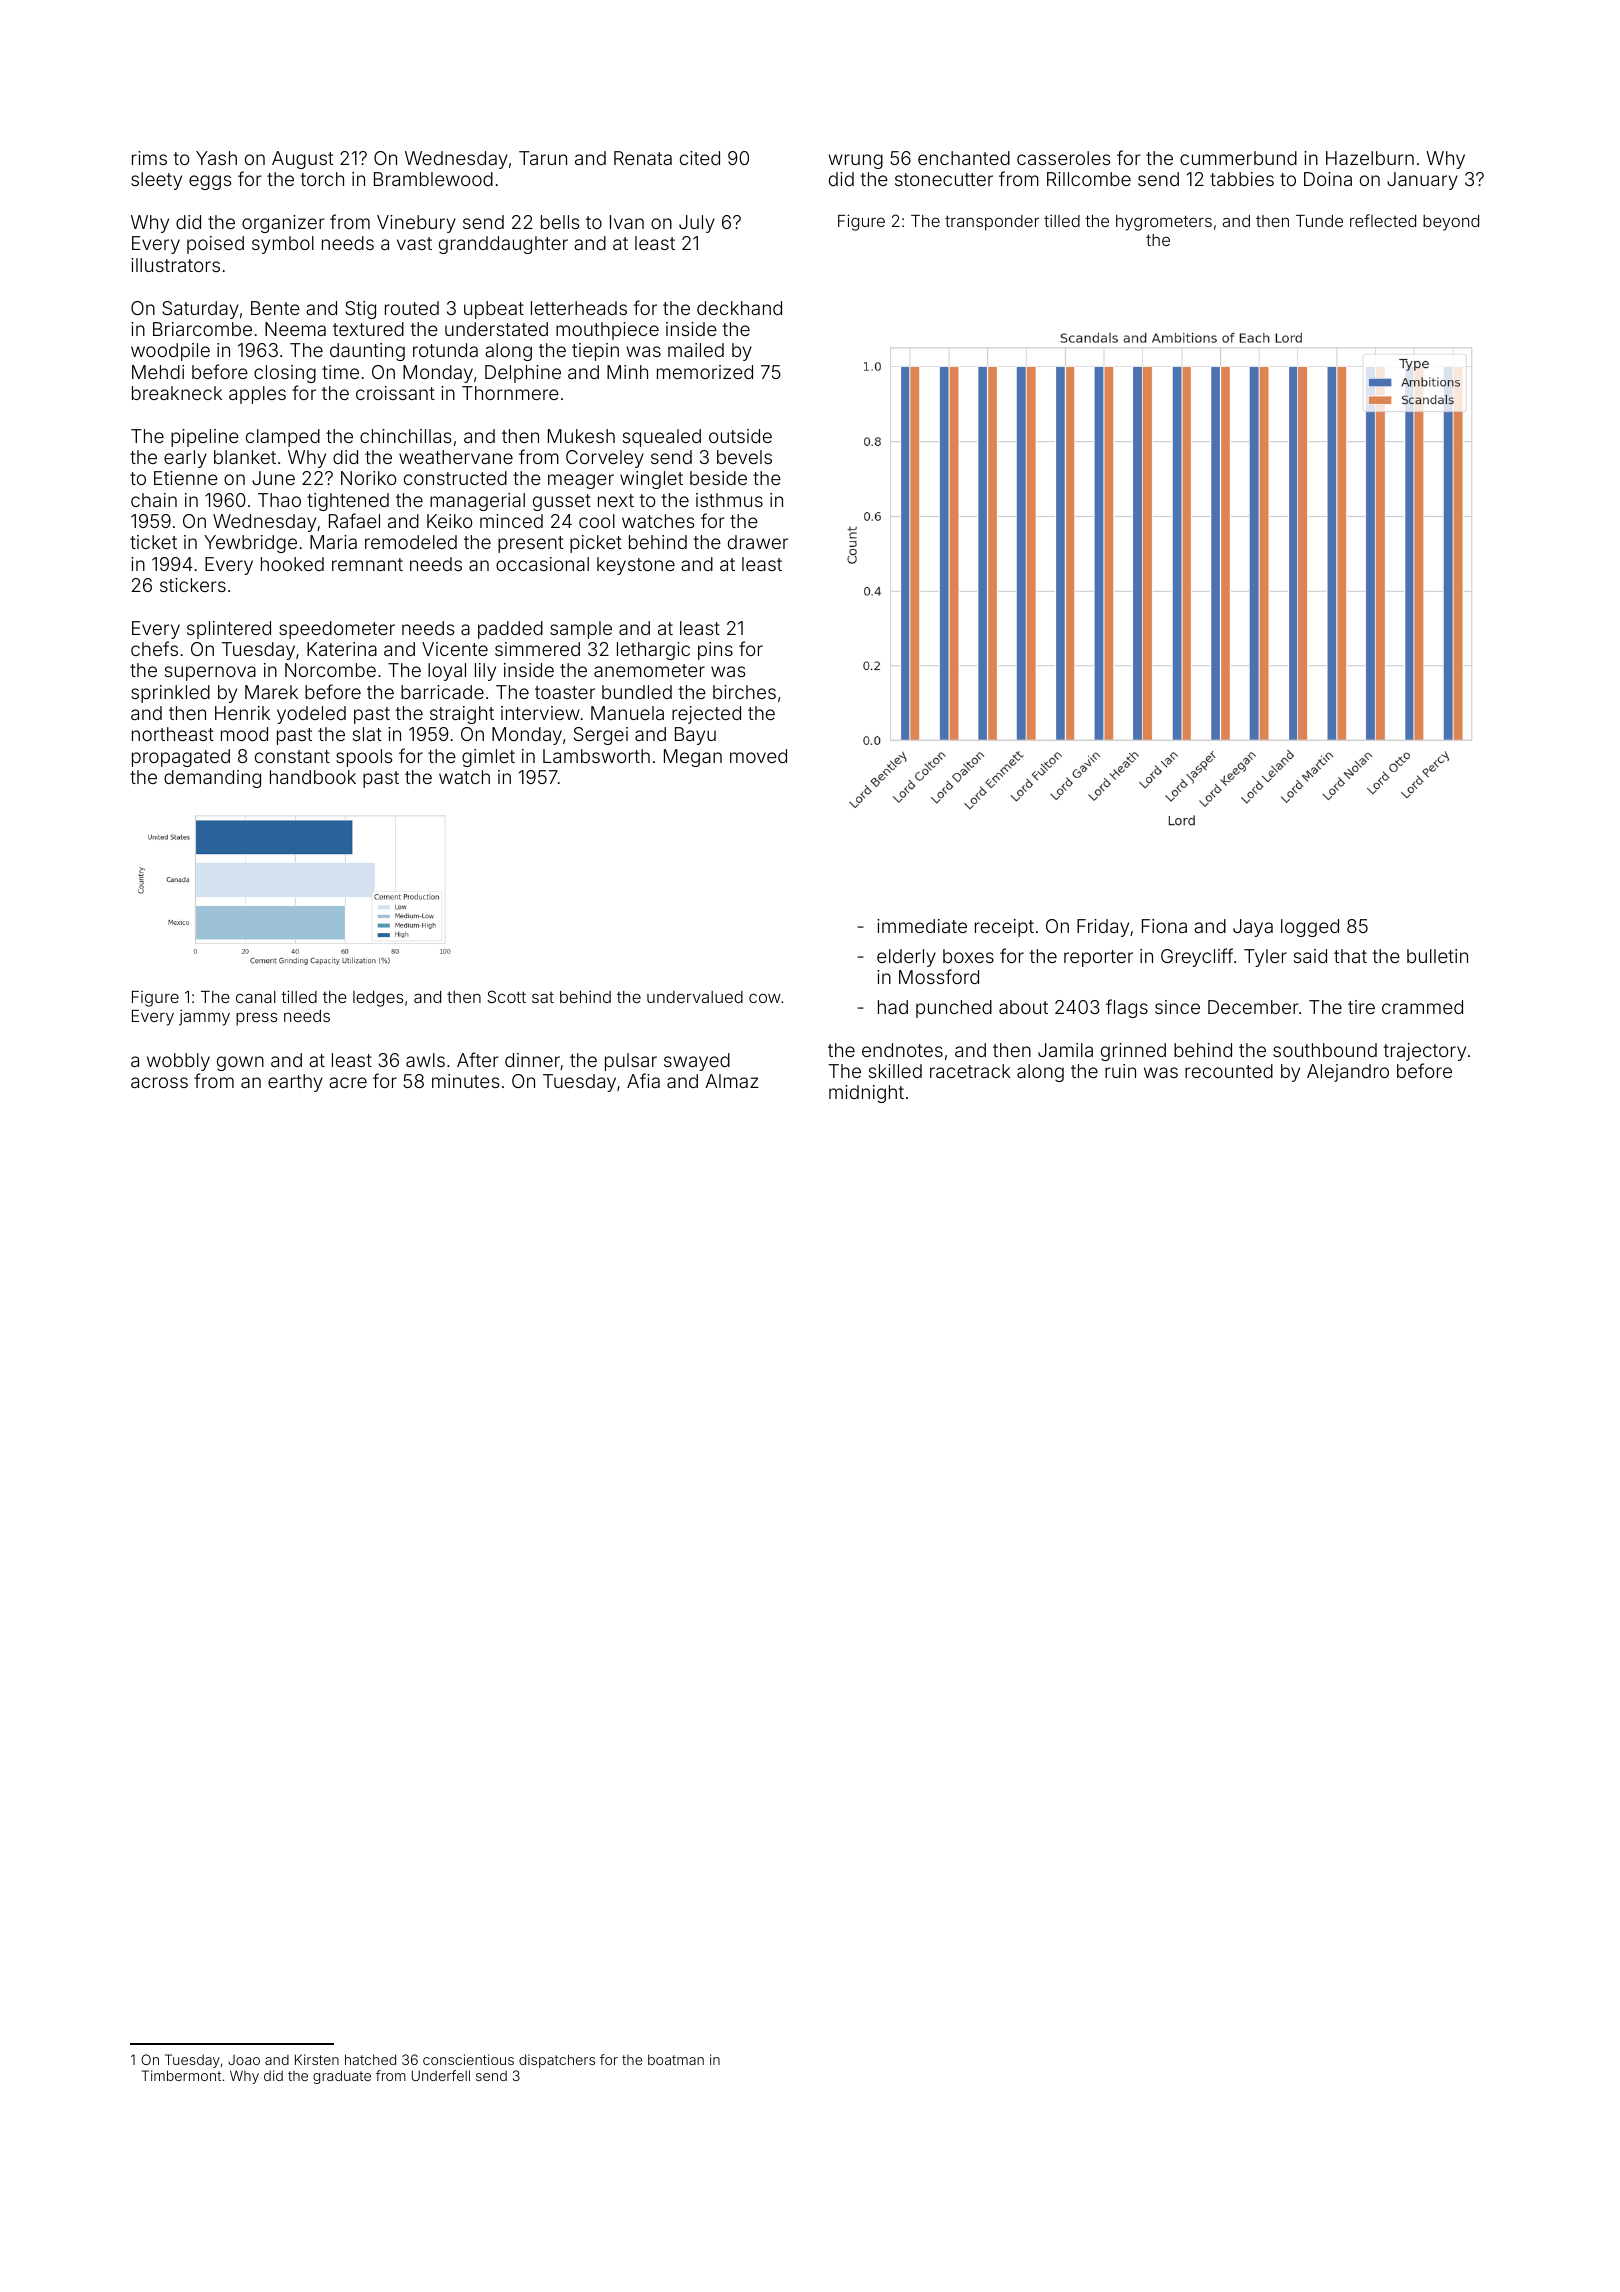 The image size is (1620, 2292). Describe the element at coordinates (1238, 158) in the screenshot. I see `cummerbund` at that location.
